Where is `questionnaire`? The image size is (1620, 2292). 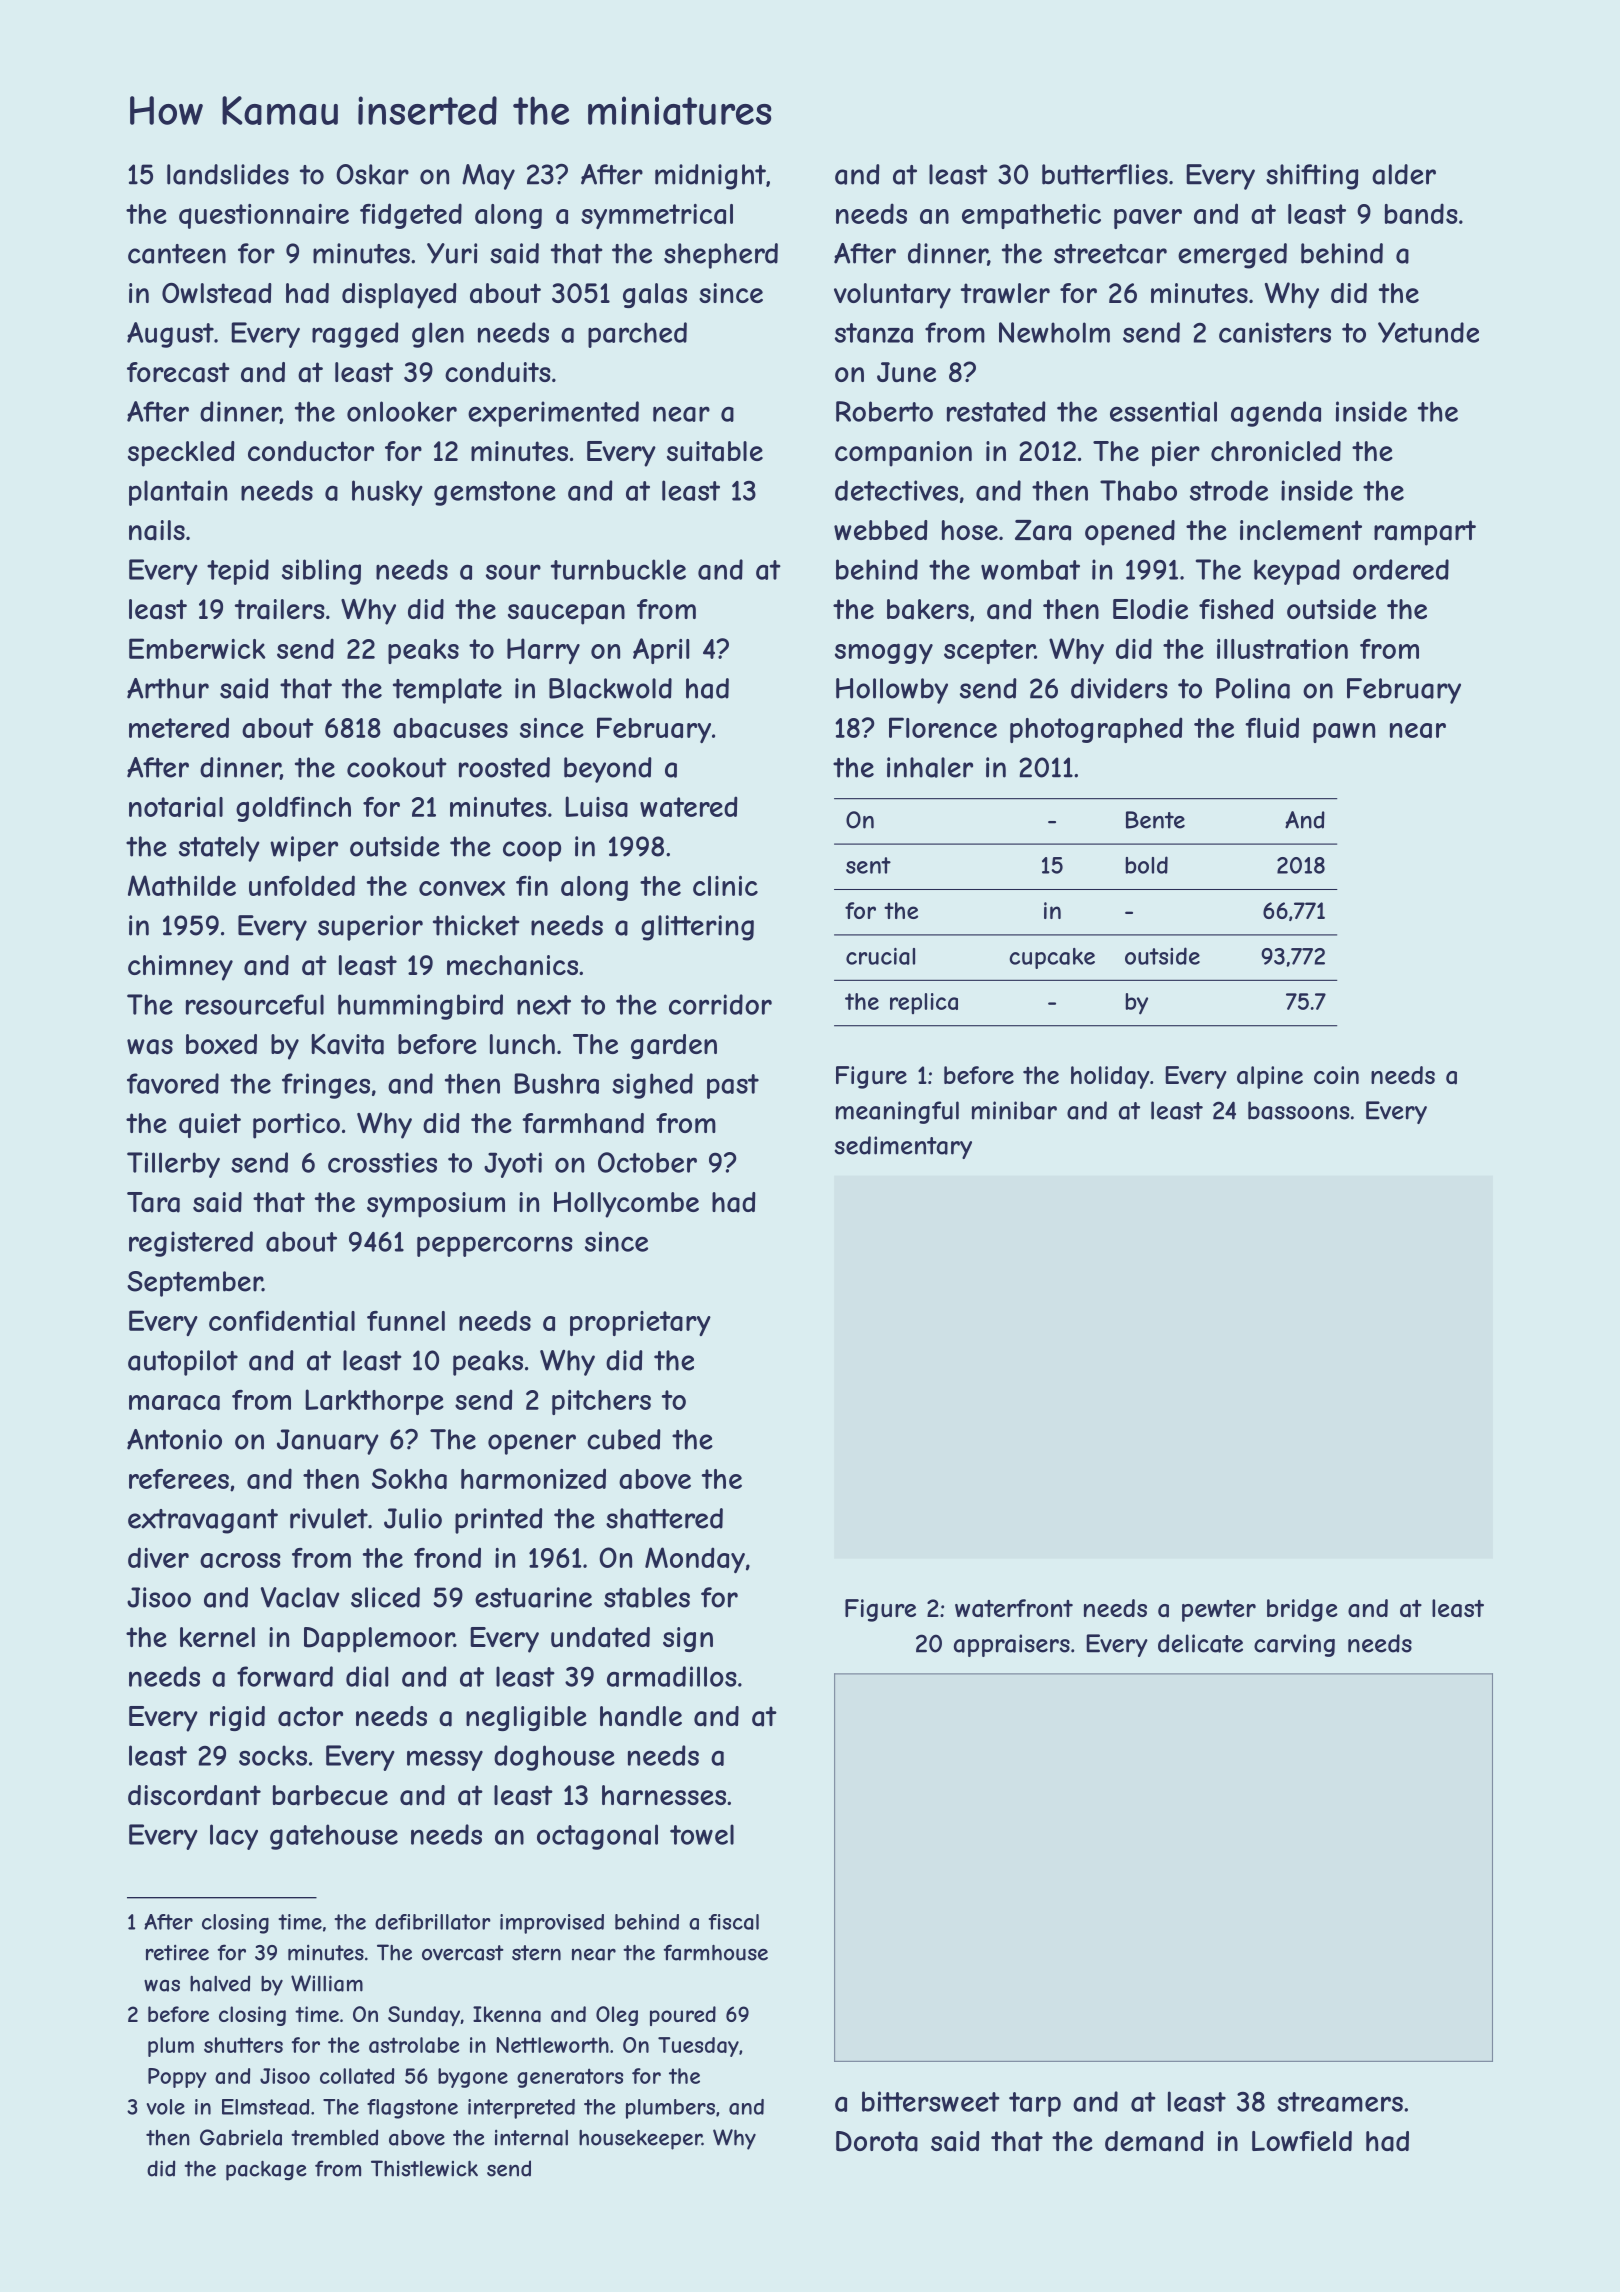 questionnaire is located at coordinates (264, 216).
